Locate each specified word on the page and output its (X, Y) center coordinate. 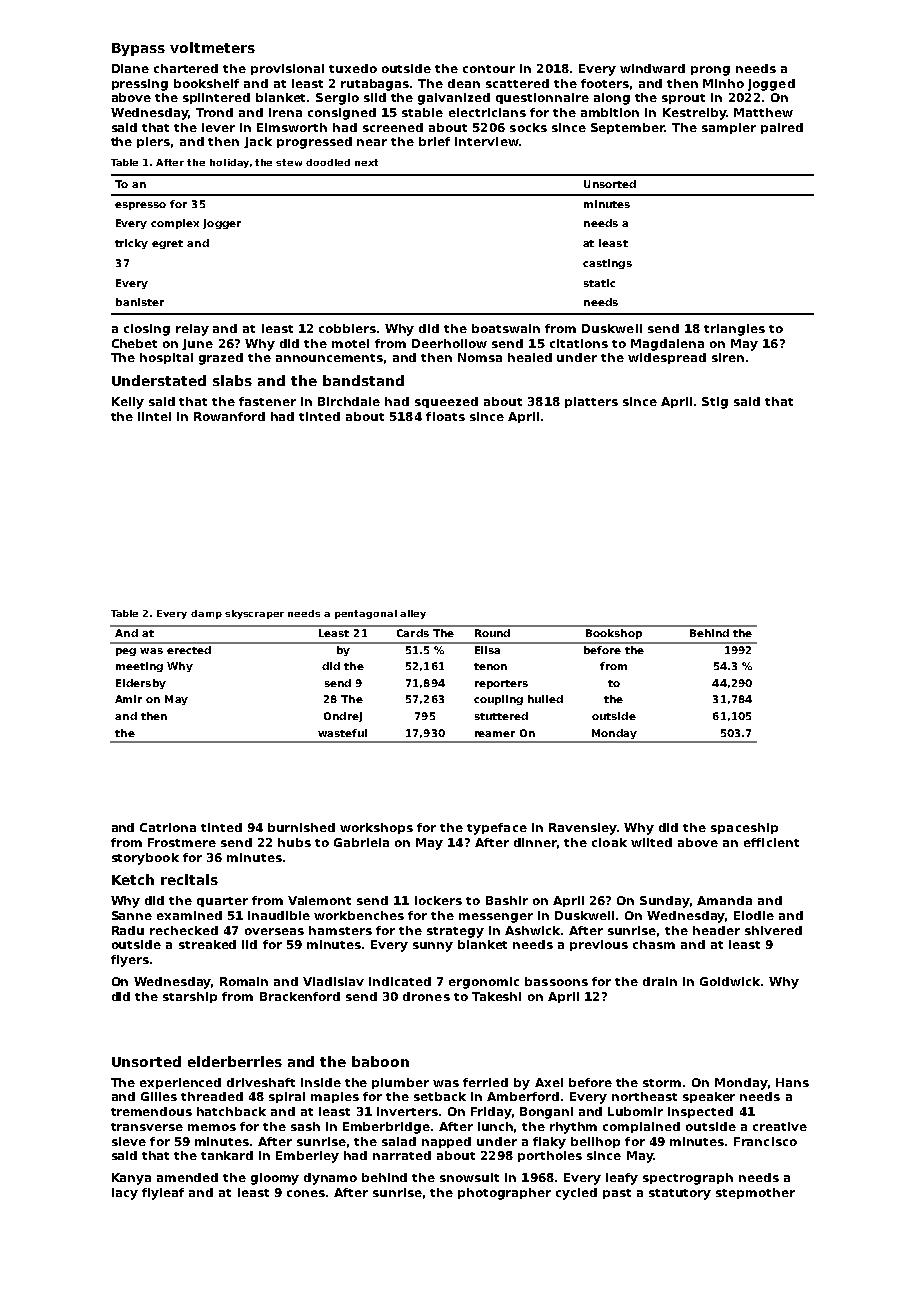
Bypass (138, 49)
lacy (125, 1194)
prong (710, 71)
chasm (654, 944)
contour (489, 69)
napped (446, 1142)
